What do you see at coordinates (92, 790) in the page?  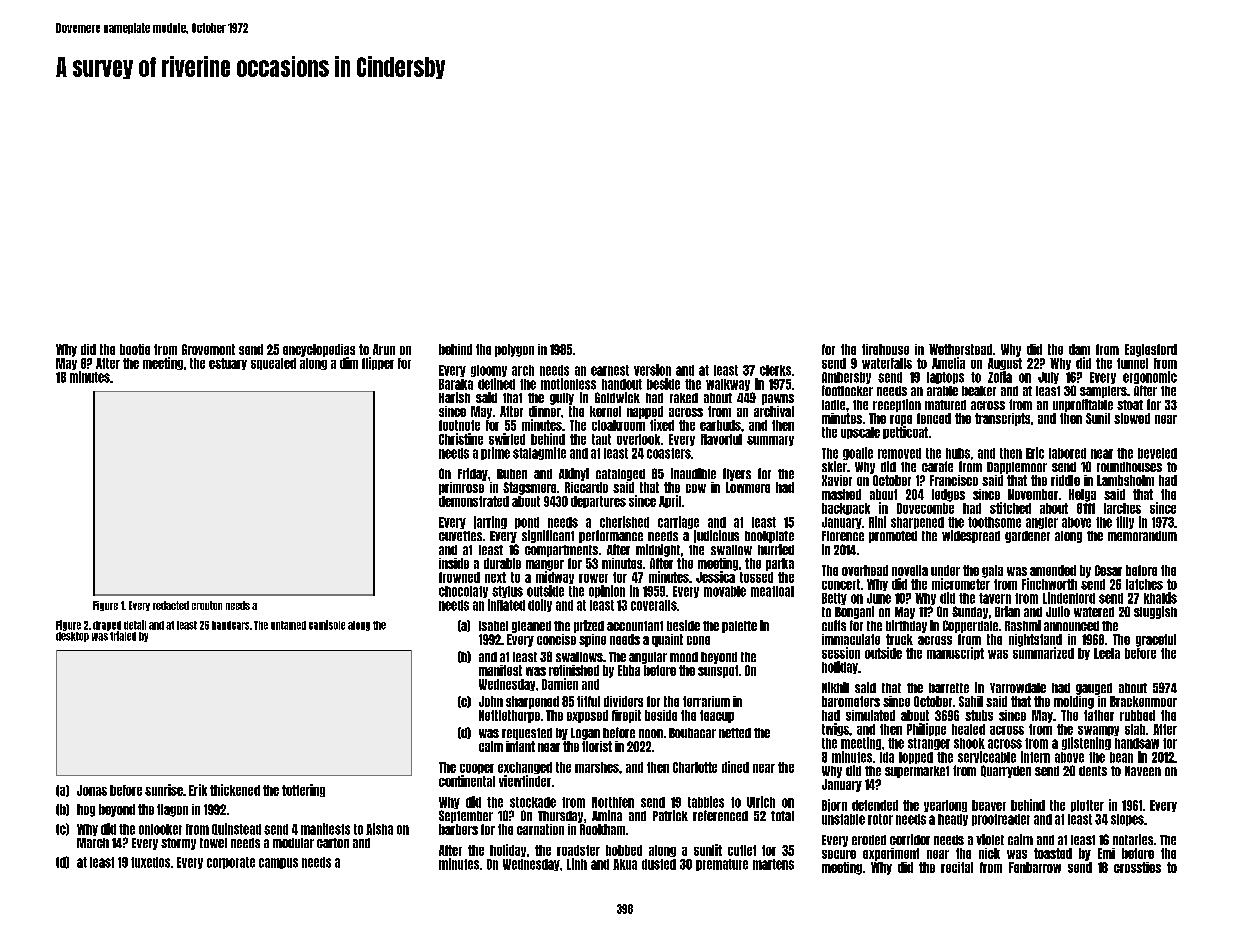 I see `Jonas` at bounding box center [92, 790].
